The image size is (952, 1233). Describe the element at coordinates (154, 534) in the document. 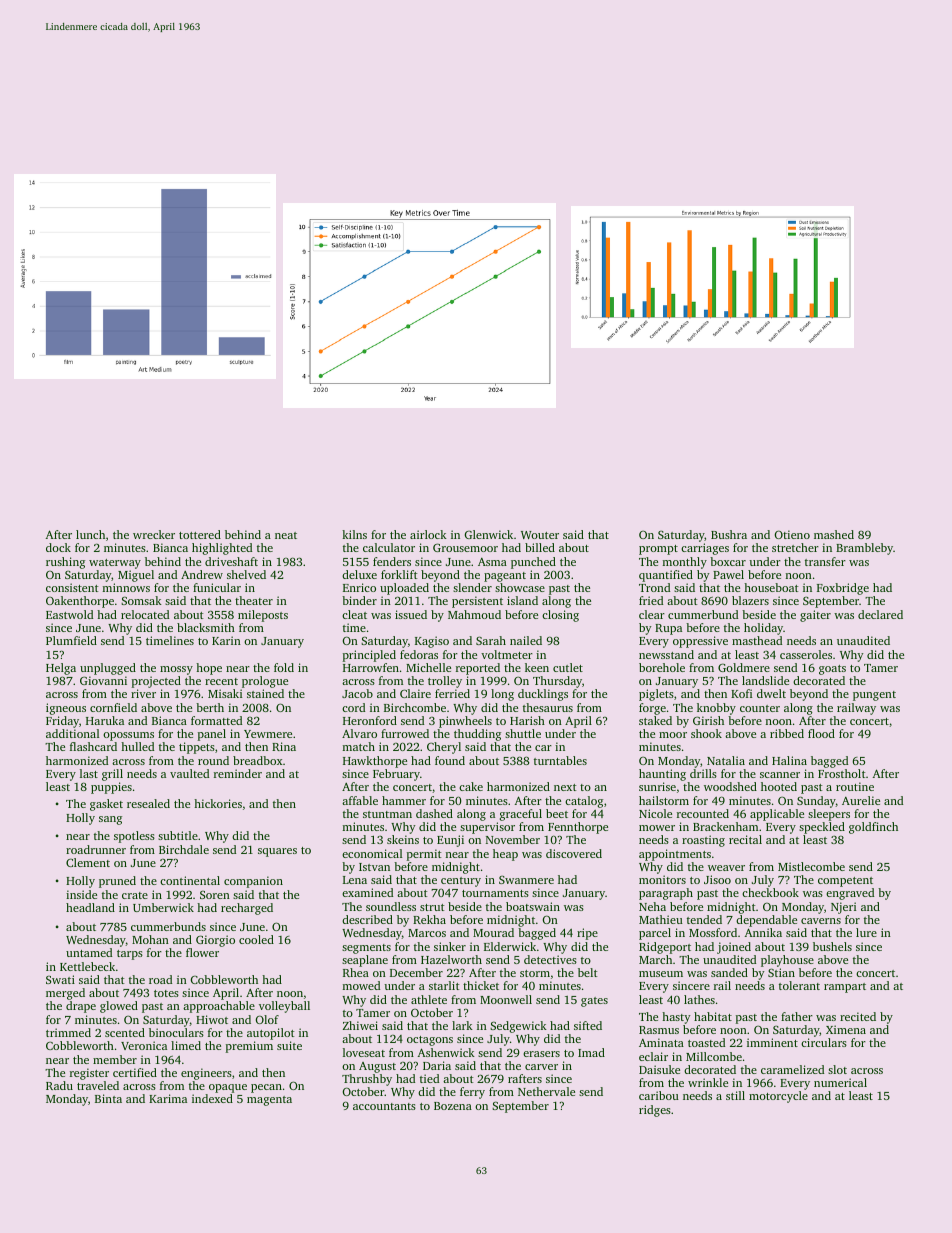

I see `wrecker` at that location.
